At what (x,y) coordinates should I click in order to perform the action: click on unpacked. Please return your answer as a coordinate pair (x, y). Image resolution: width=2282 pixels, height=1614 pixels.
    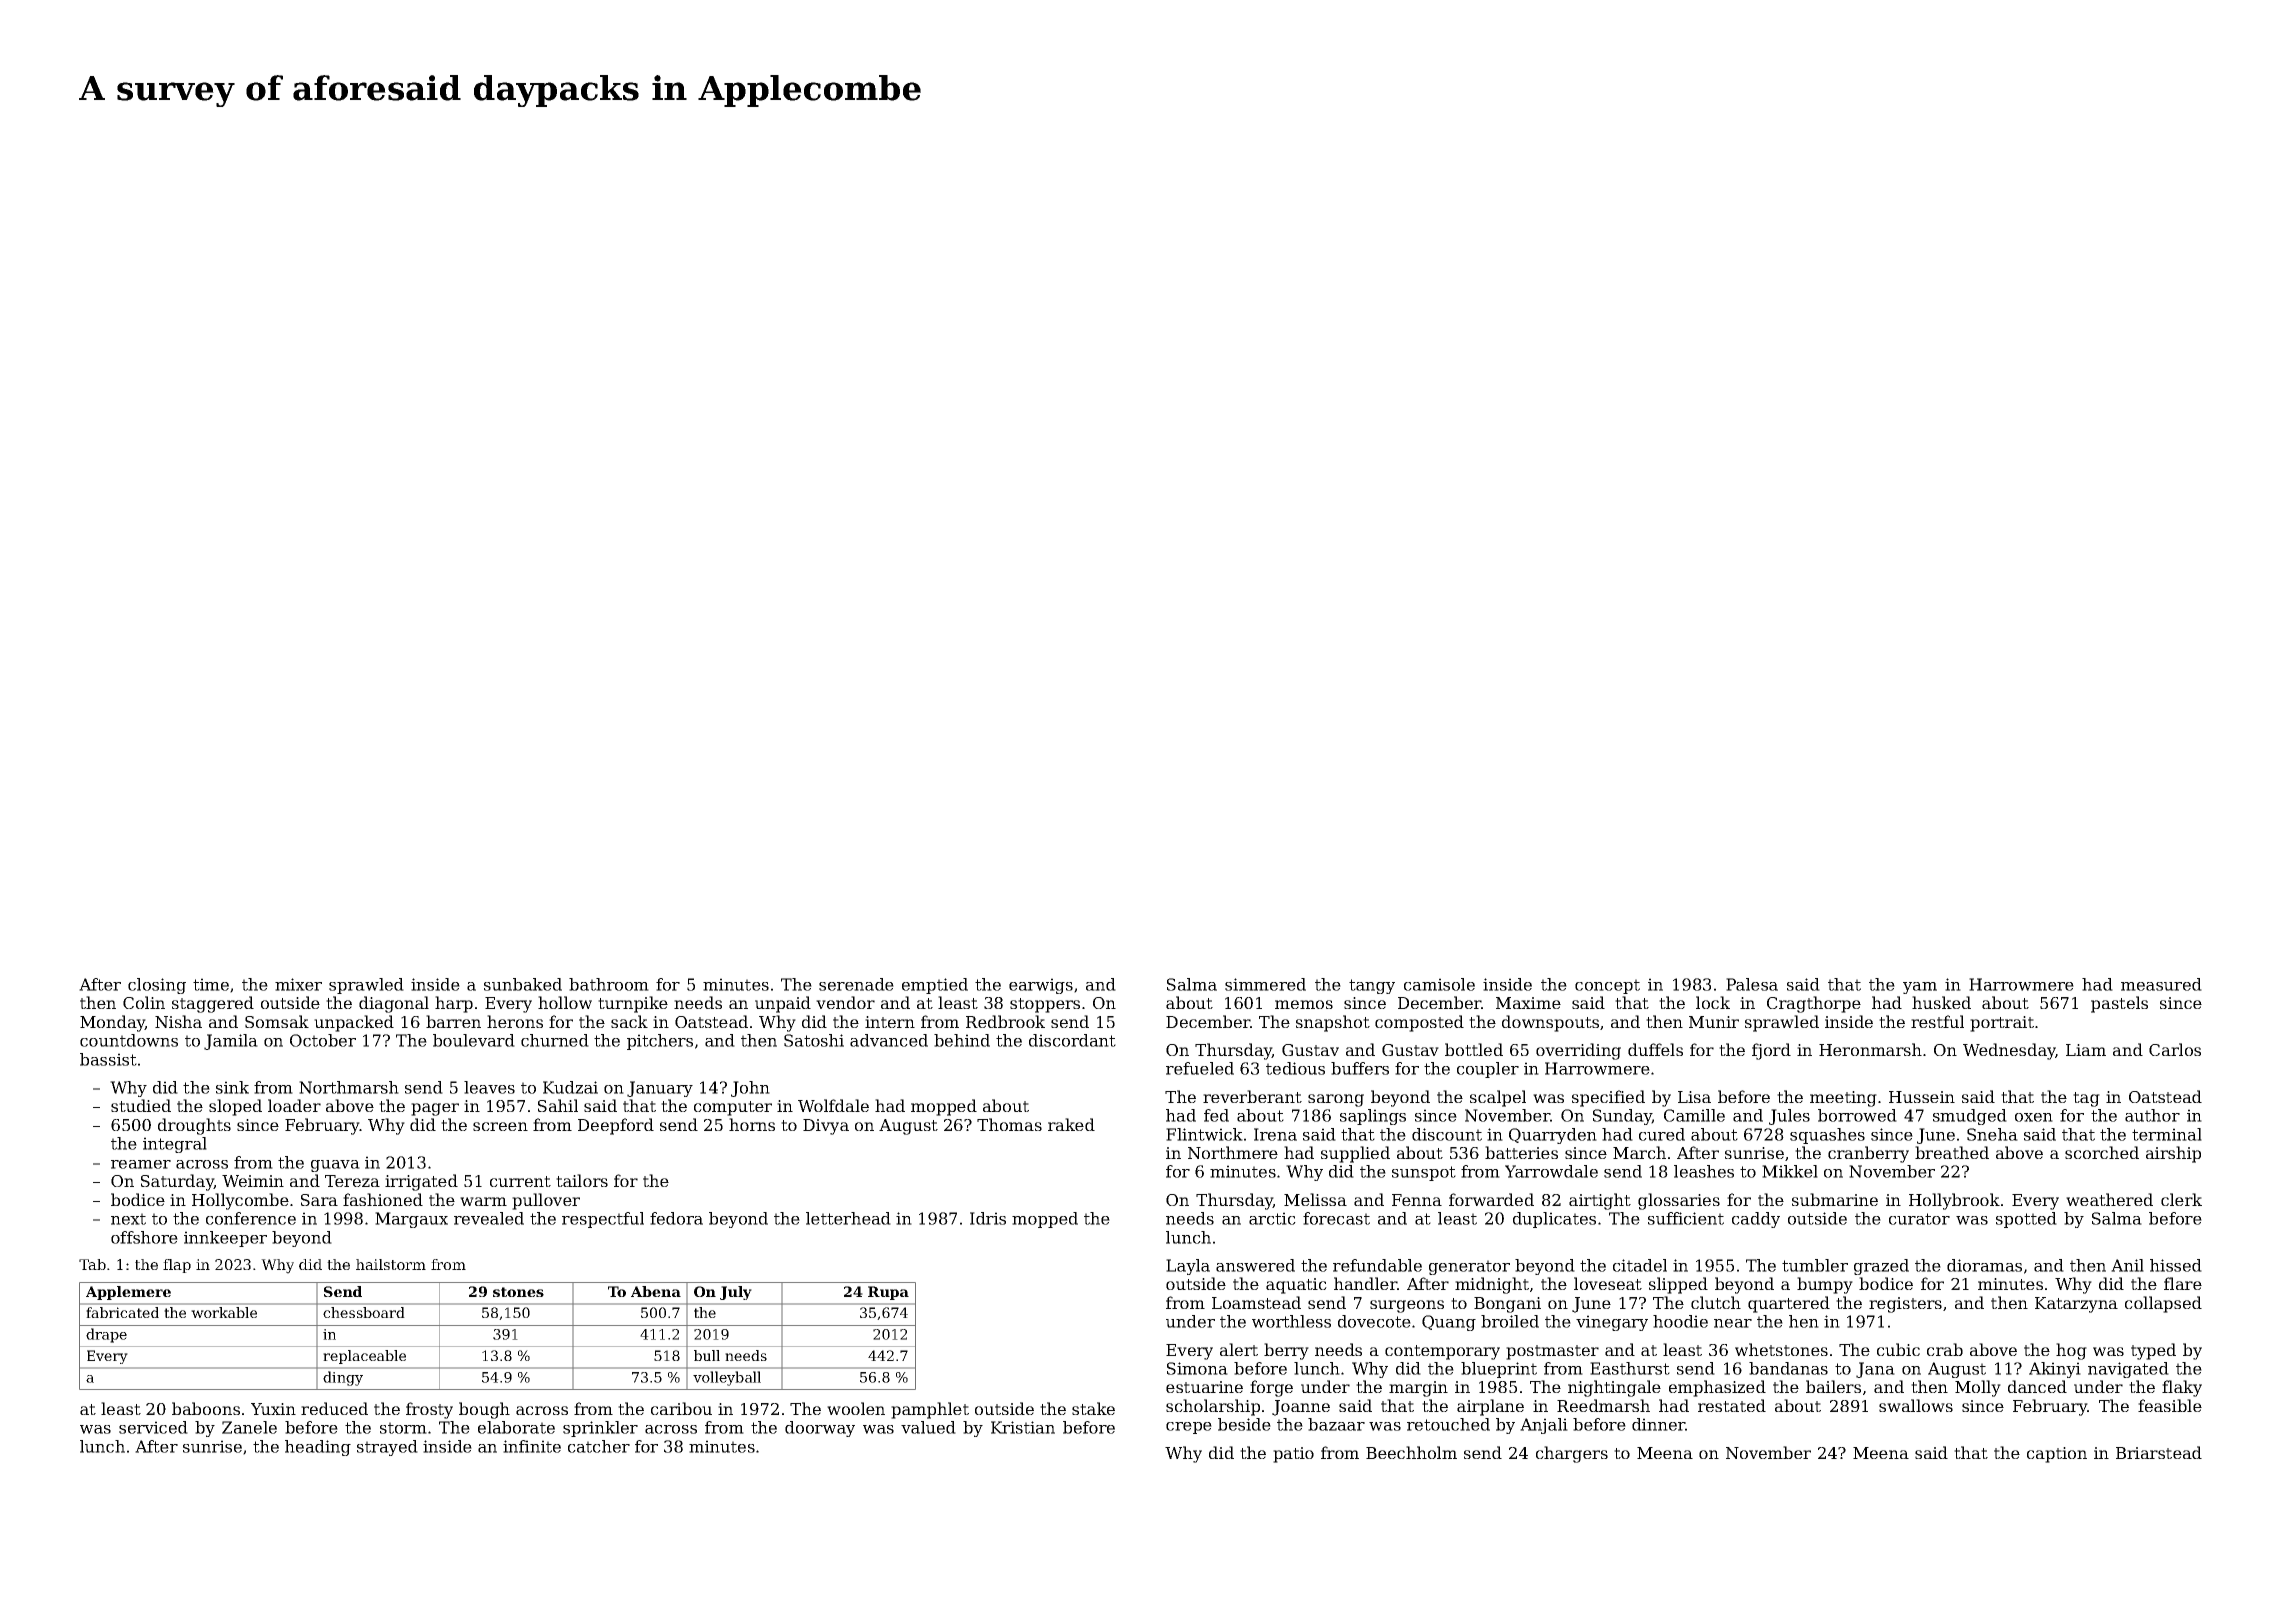
    Looking at the image, I should click on (354, 1023).
